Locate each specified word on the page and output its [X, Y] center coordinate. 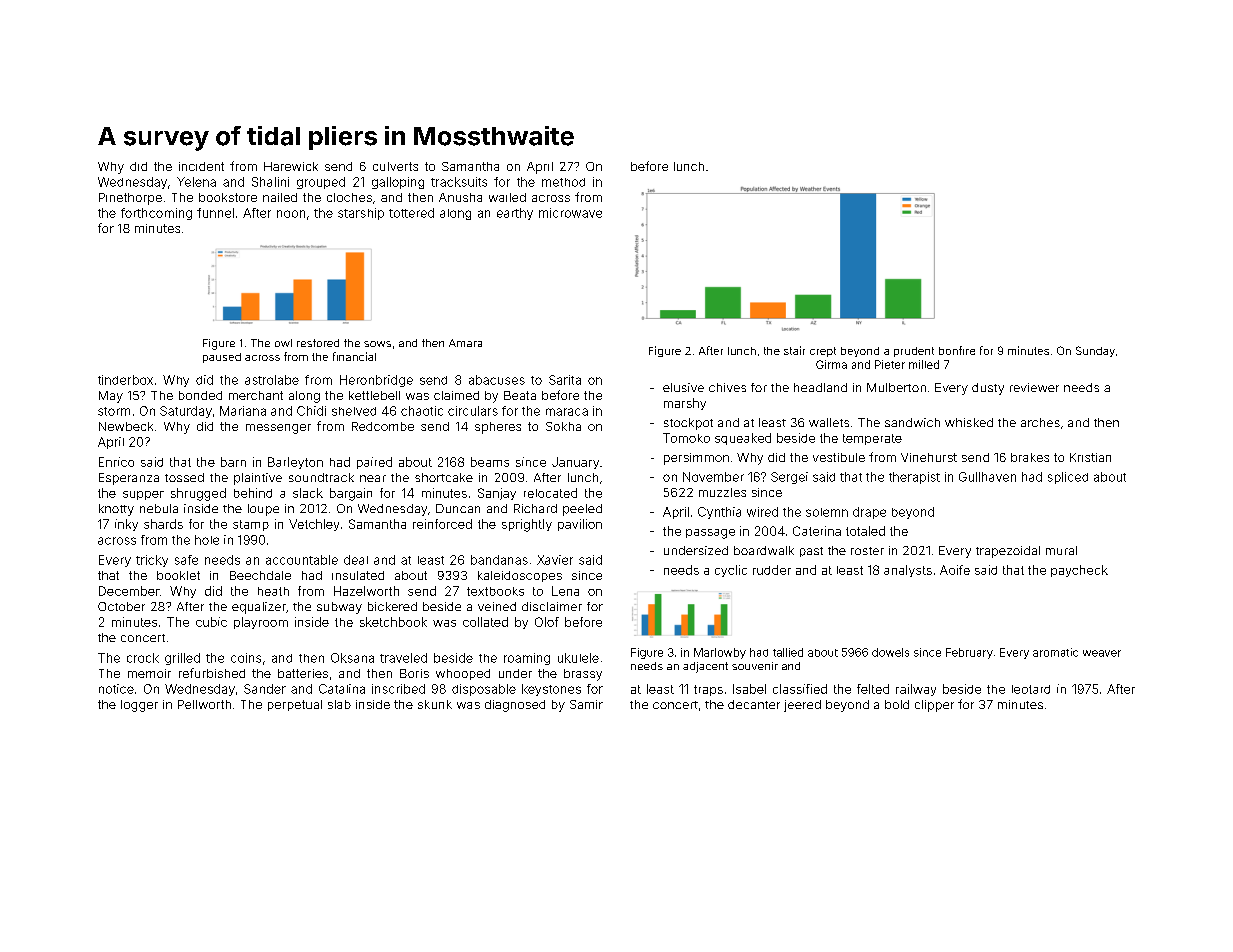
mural [1061, 550]
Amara [465, 343]
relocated [550, 493]
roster [867, 551]
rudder [772, 570]
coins [246, 658]
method [563, 182]
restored [318, 343]
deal [356, 560]
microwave [570, 213]
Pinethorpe [130, 199]
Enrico [116, 462]
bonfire [957, 350]
